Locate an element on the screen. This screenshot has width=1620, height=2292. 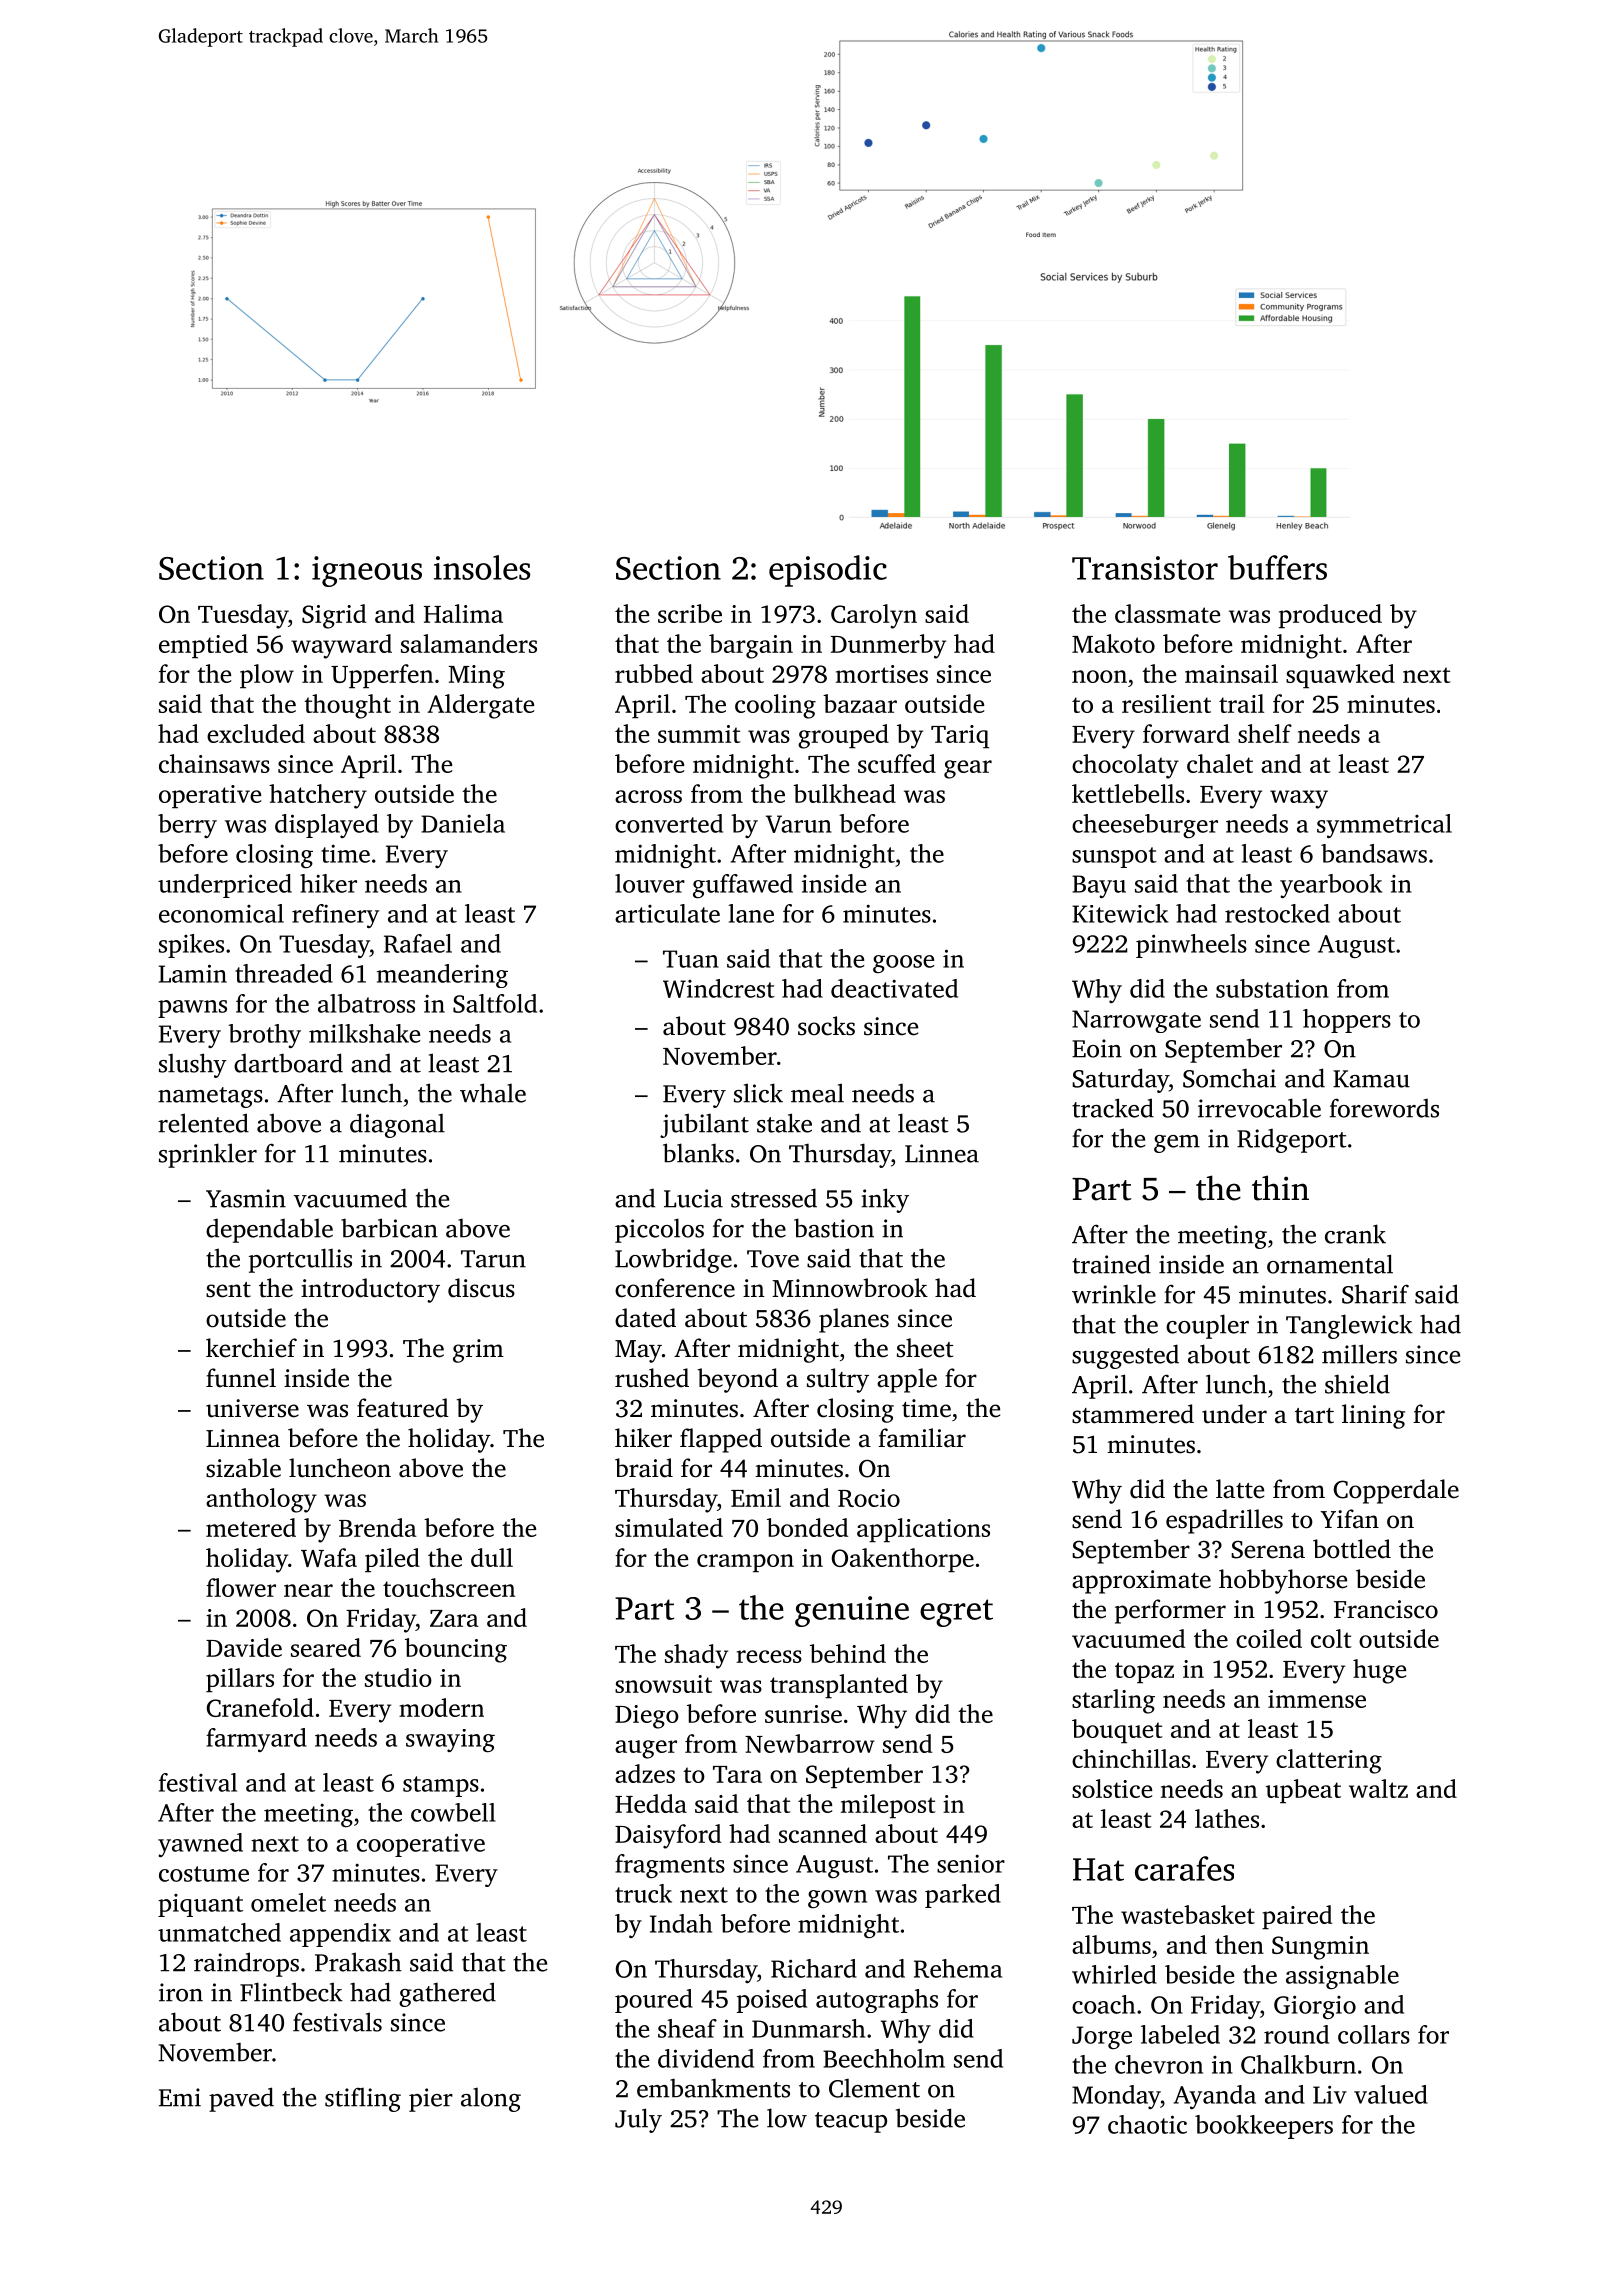
hobbyhorse is located at coordinates (1283, 1581).
